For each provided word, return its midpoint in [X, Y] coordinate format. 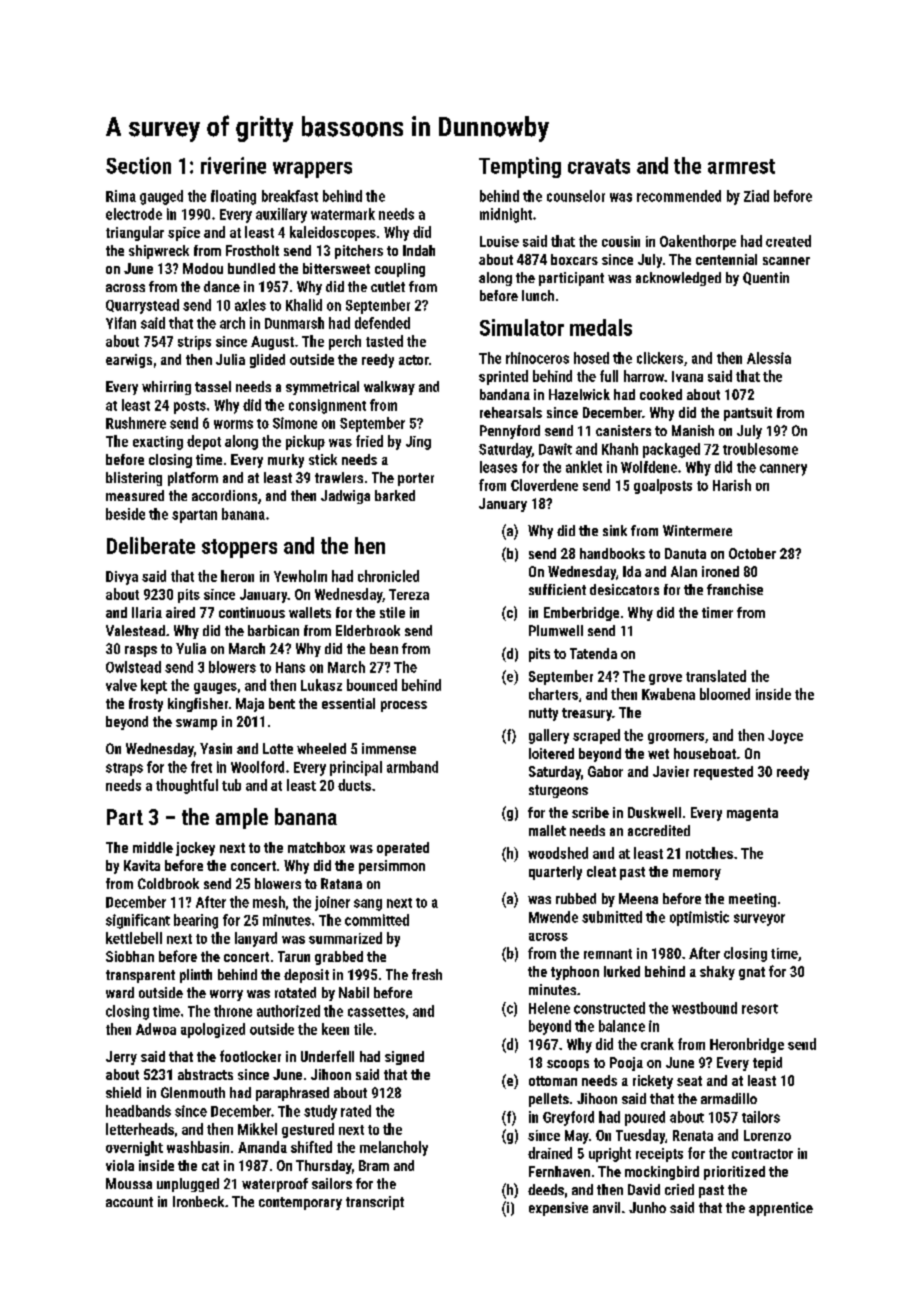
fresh [427, 974]
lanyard [256, 939]
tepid [767, 1064]
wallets [310, 612]
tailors [761, 1117]
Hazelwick [579, 394]
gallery [549, 736]
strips [194, 343]
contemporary [300, 1203]
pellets [549, 1100]
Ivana [687, 376]
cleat [601, 871]
